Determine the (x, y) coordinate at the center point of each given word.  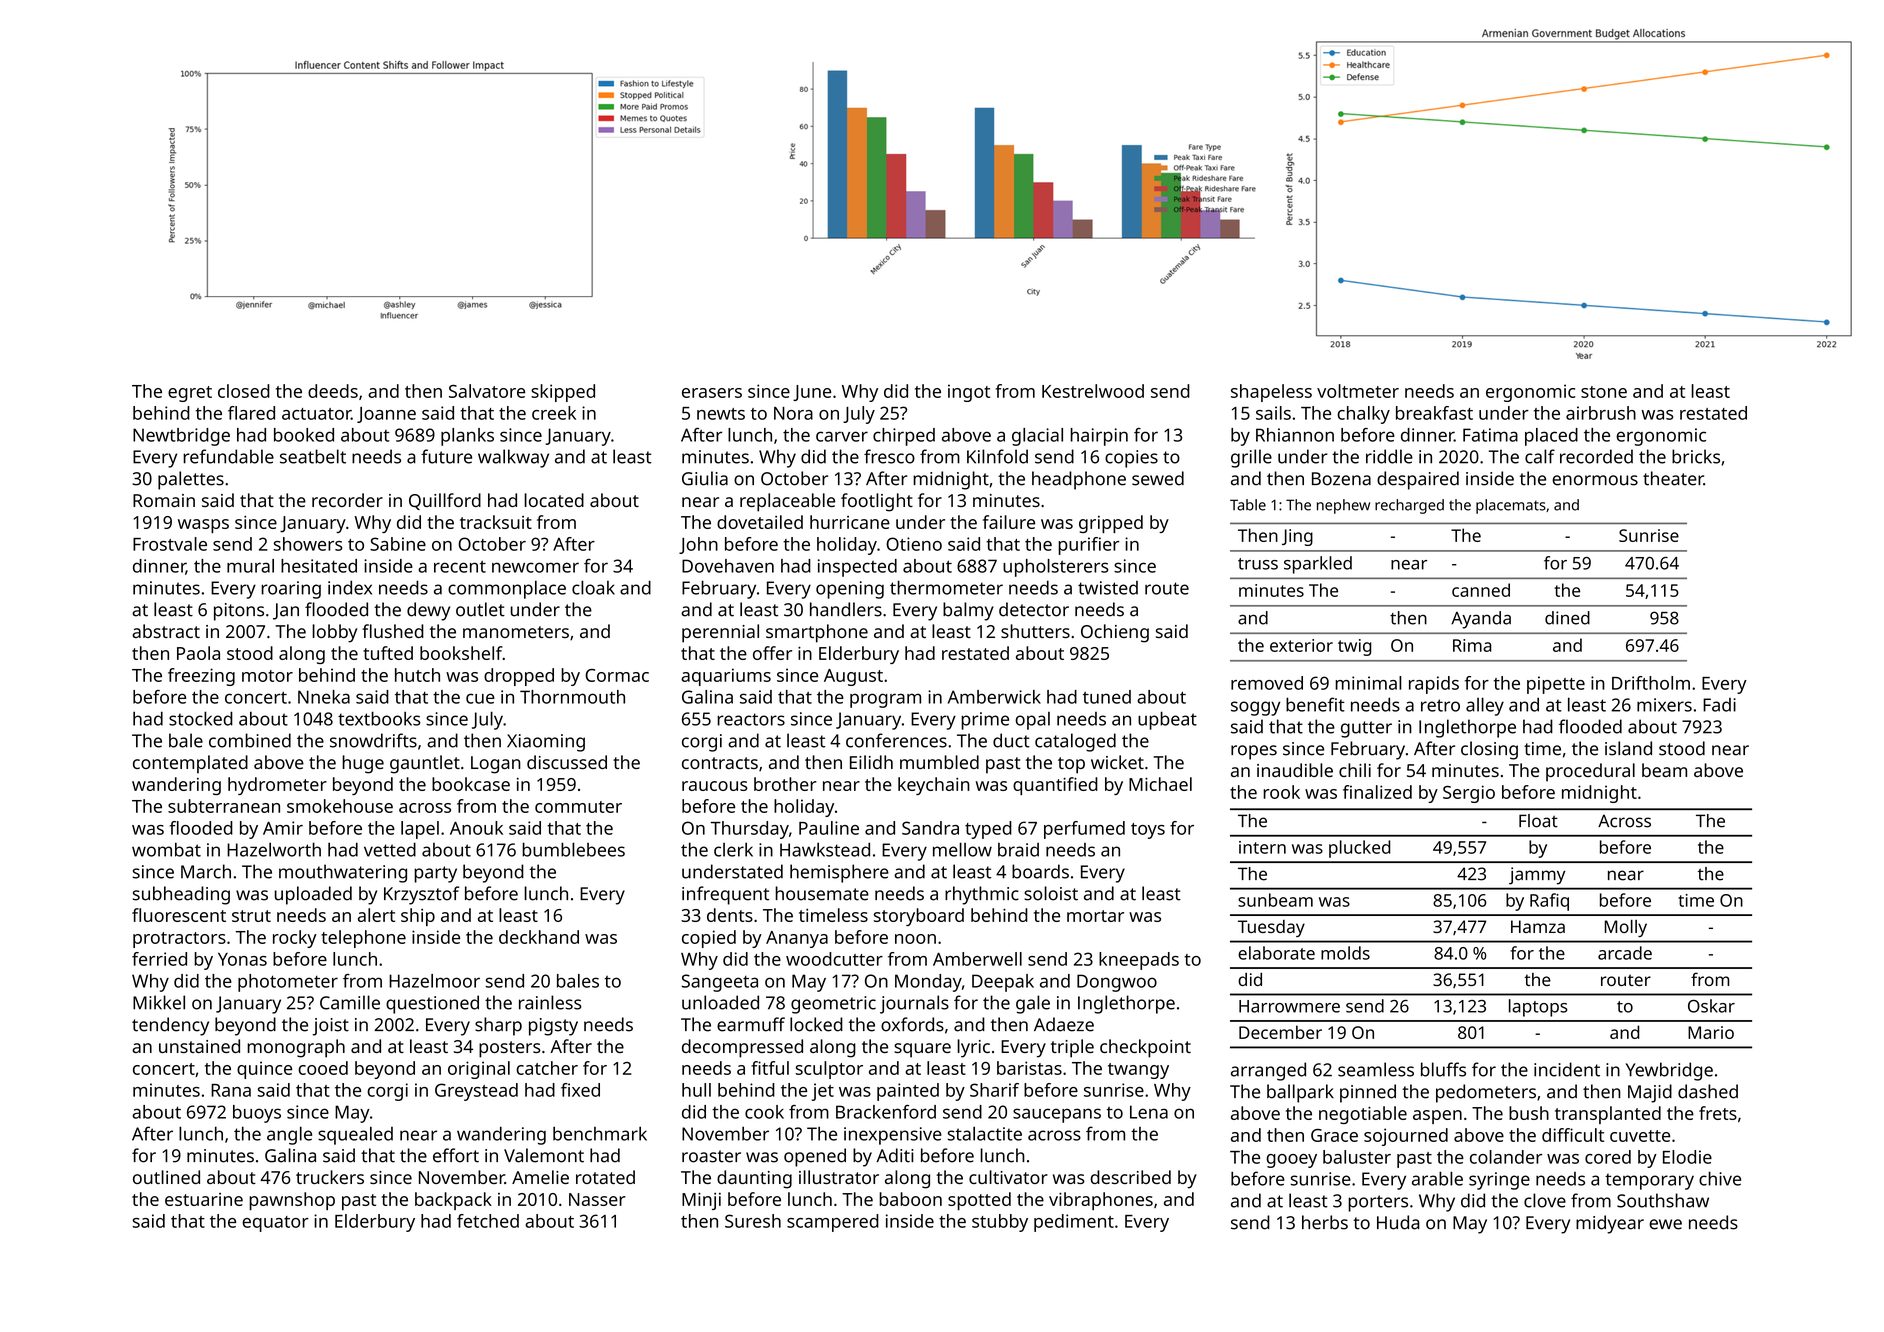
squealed (355, 1135)
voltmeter (1358, 391)
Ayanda (1481, 620)
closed (244, 391)
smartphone (817, 633)
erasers (712, 393)
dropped (519, 677)
